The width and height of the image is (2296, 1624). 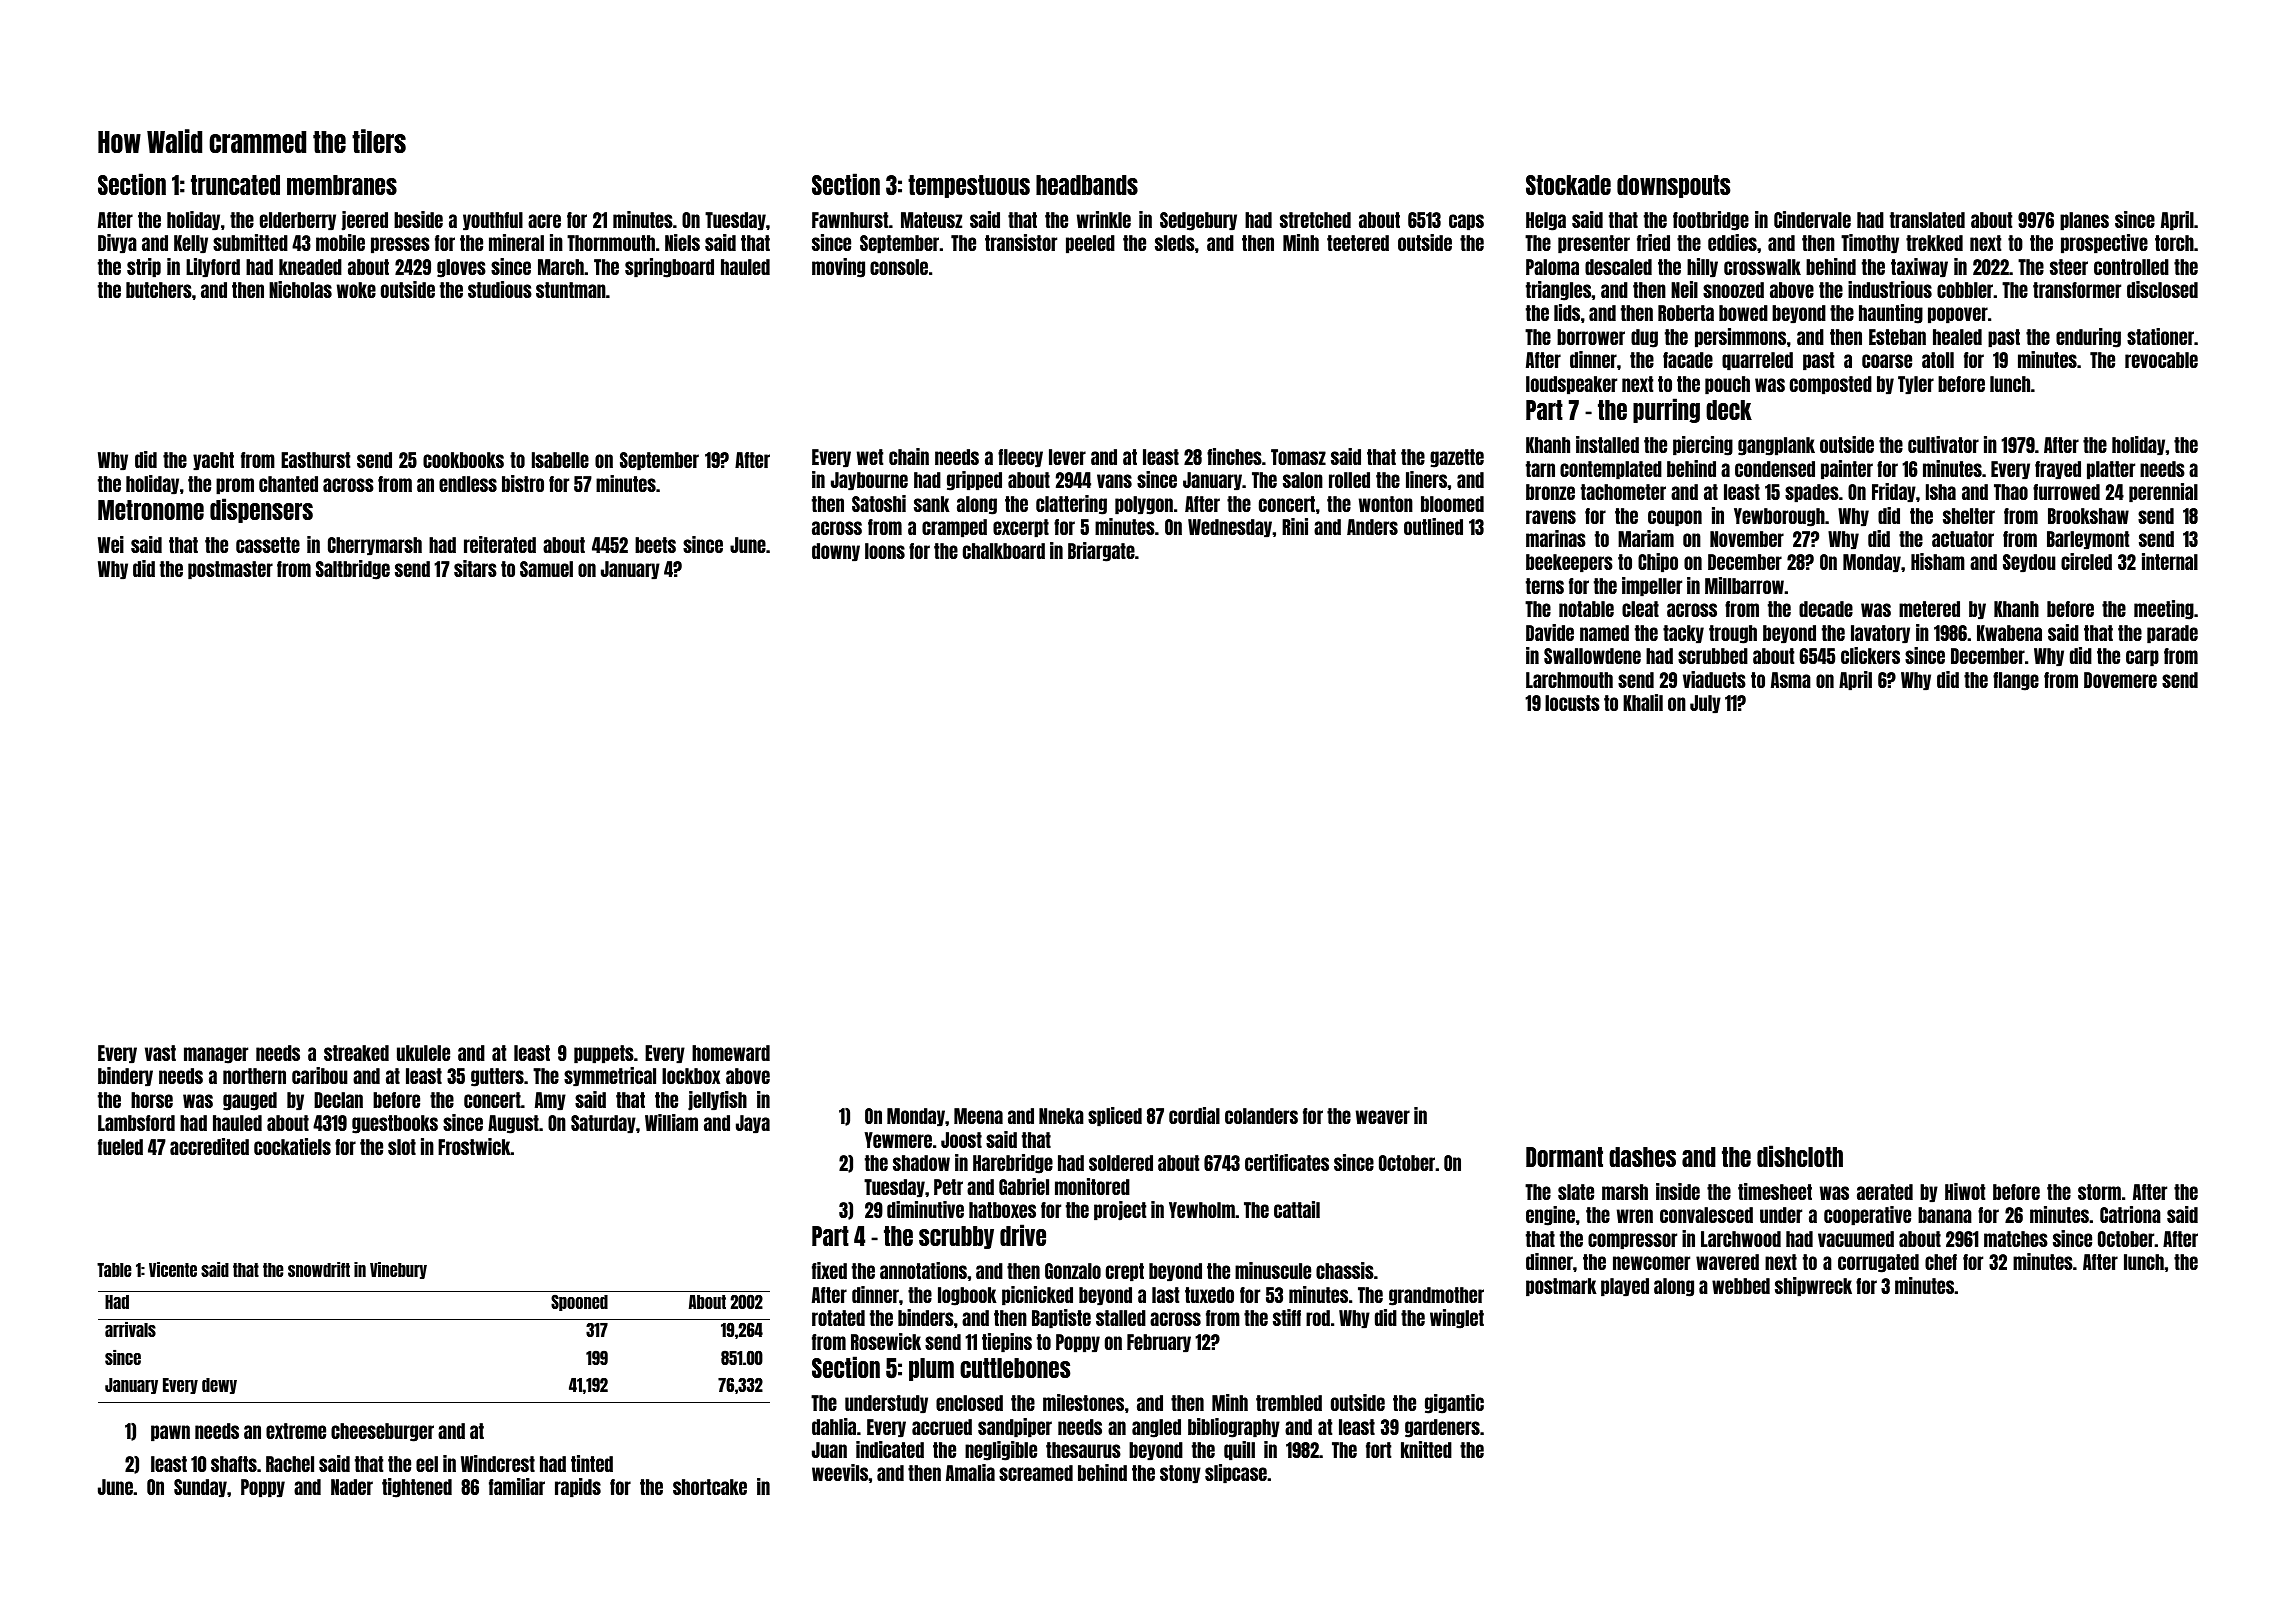 What do you see at coordinates (235, 185) in the image?
I see `truncated` at bounding box center [235, 185].
